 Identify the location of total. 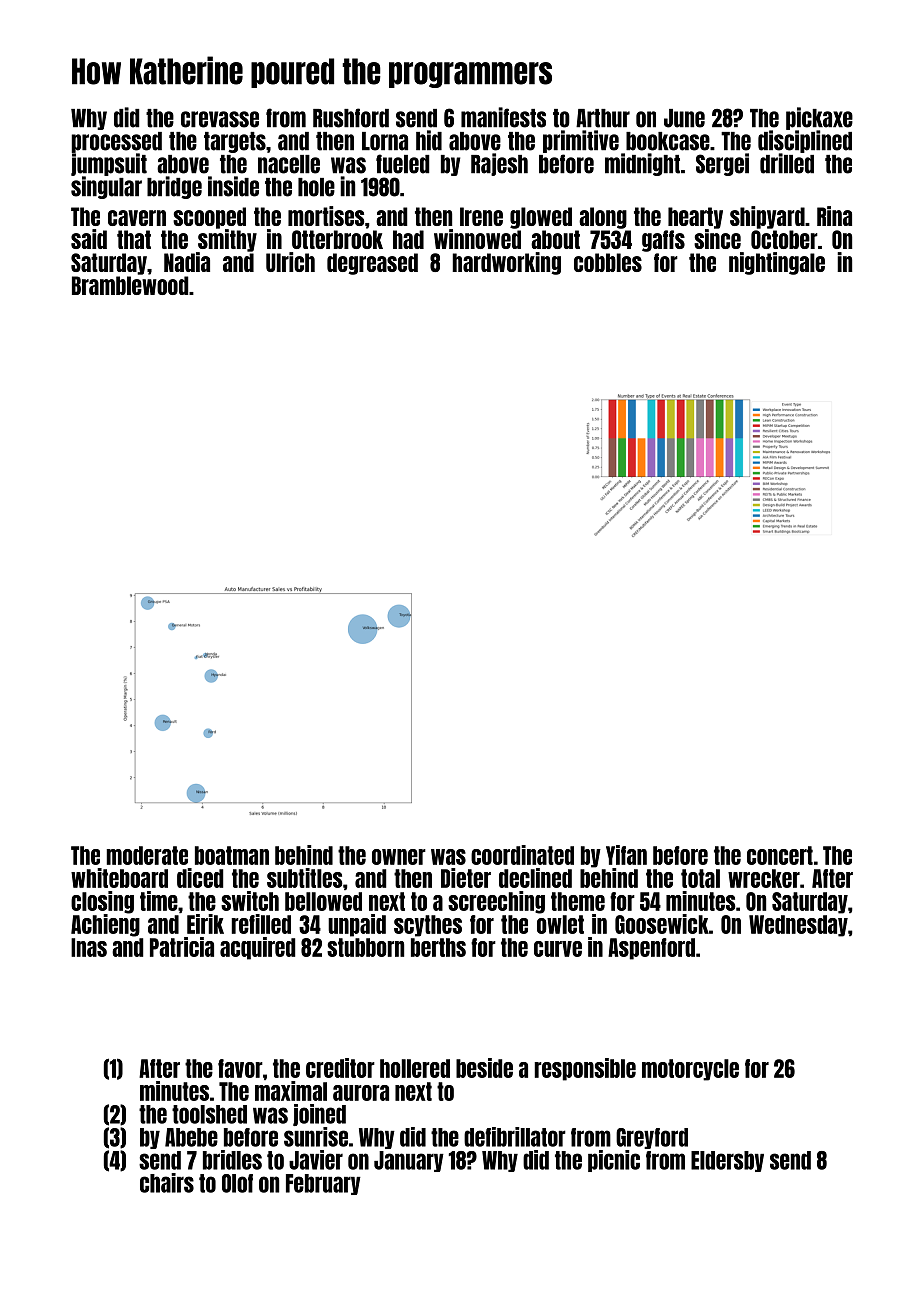
(700, 878).
